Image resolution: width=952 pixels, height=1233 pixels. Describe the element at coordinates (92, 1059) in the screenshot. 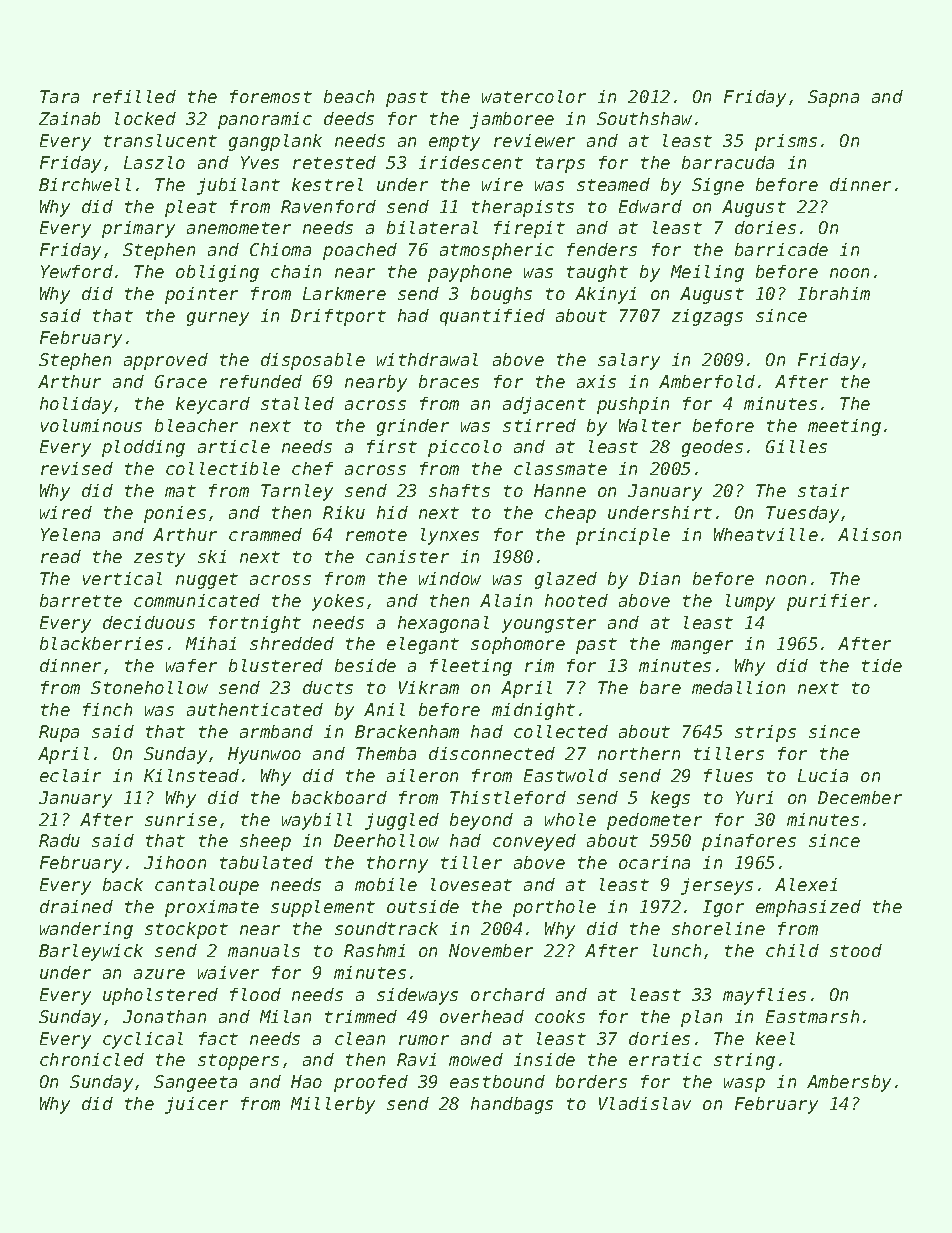

I see `chronicled` at that location.
